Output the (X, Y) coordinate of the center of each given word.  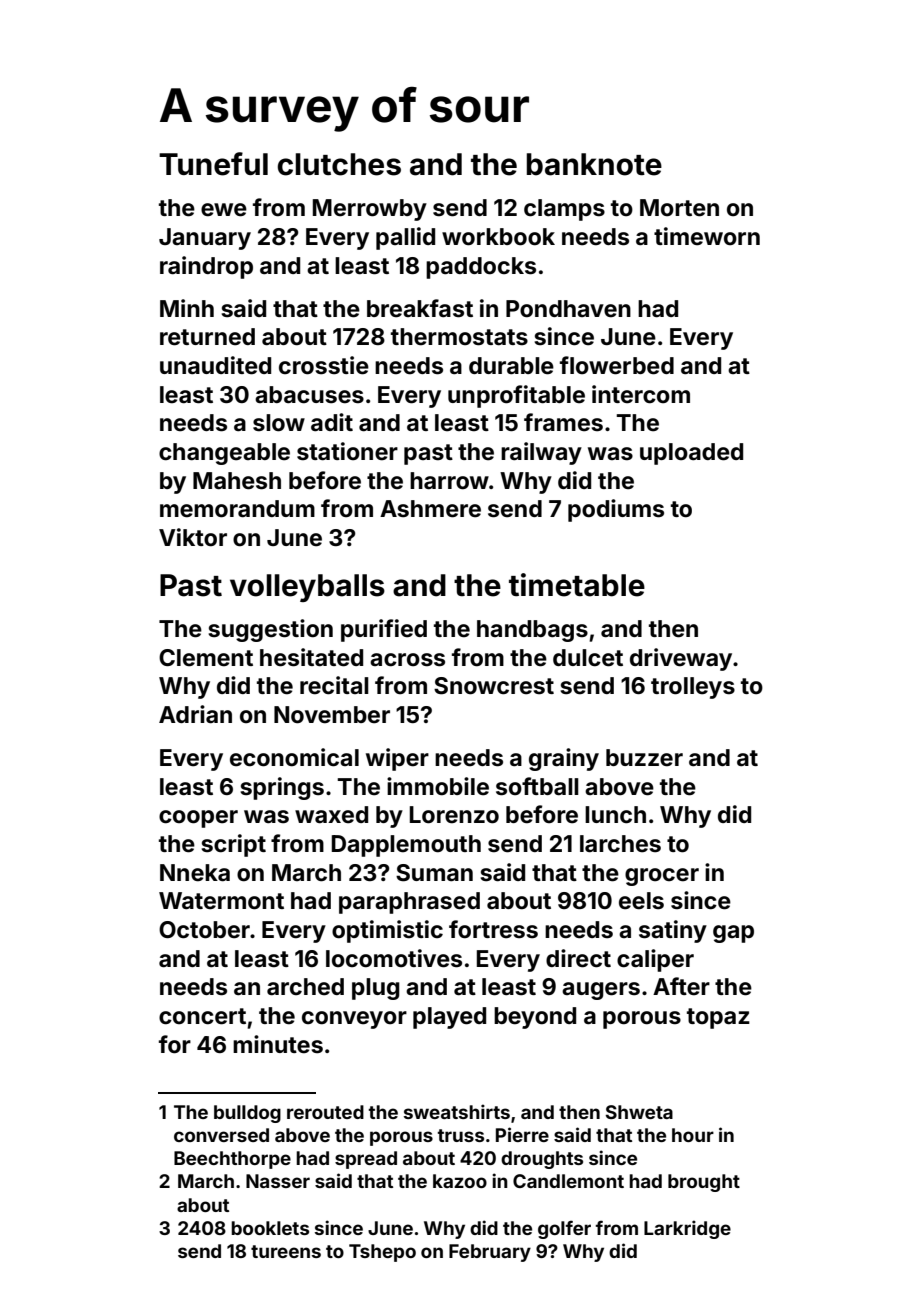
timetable (577, 585)
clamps (564, 210)
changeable (224, 454)
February (490, 1253)
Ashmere (430, 509)
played (449, 1018)
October (204, 930)
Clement (206, 658)
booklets (270, 1228)
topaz (718, 1018)
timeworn (707, 236)
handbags (532, 631)
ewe (224, 210)
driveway (681, 659)
